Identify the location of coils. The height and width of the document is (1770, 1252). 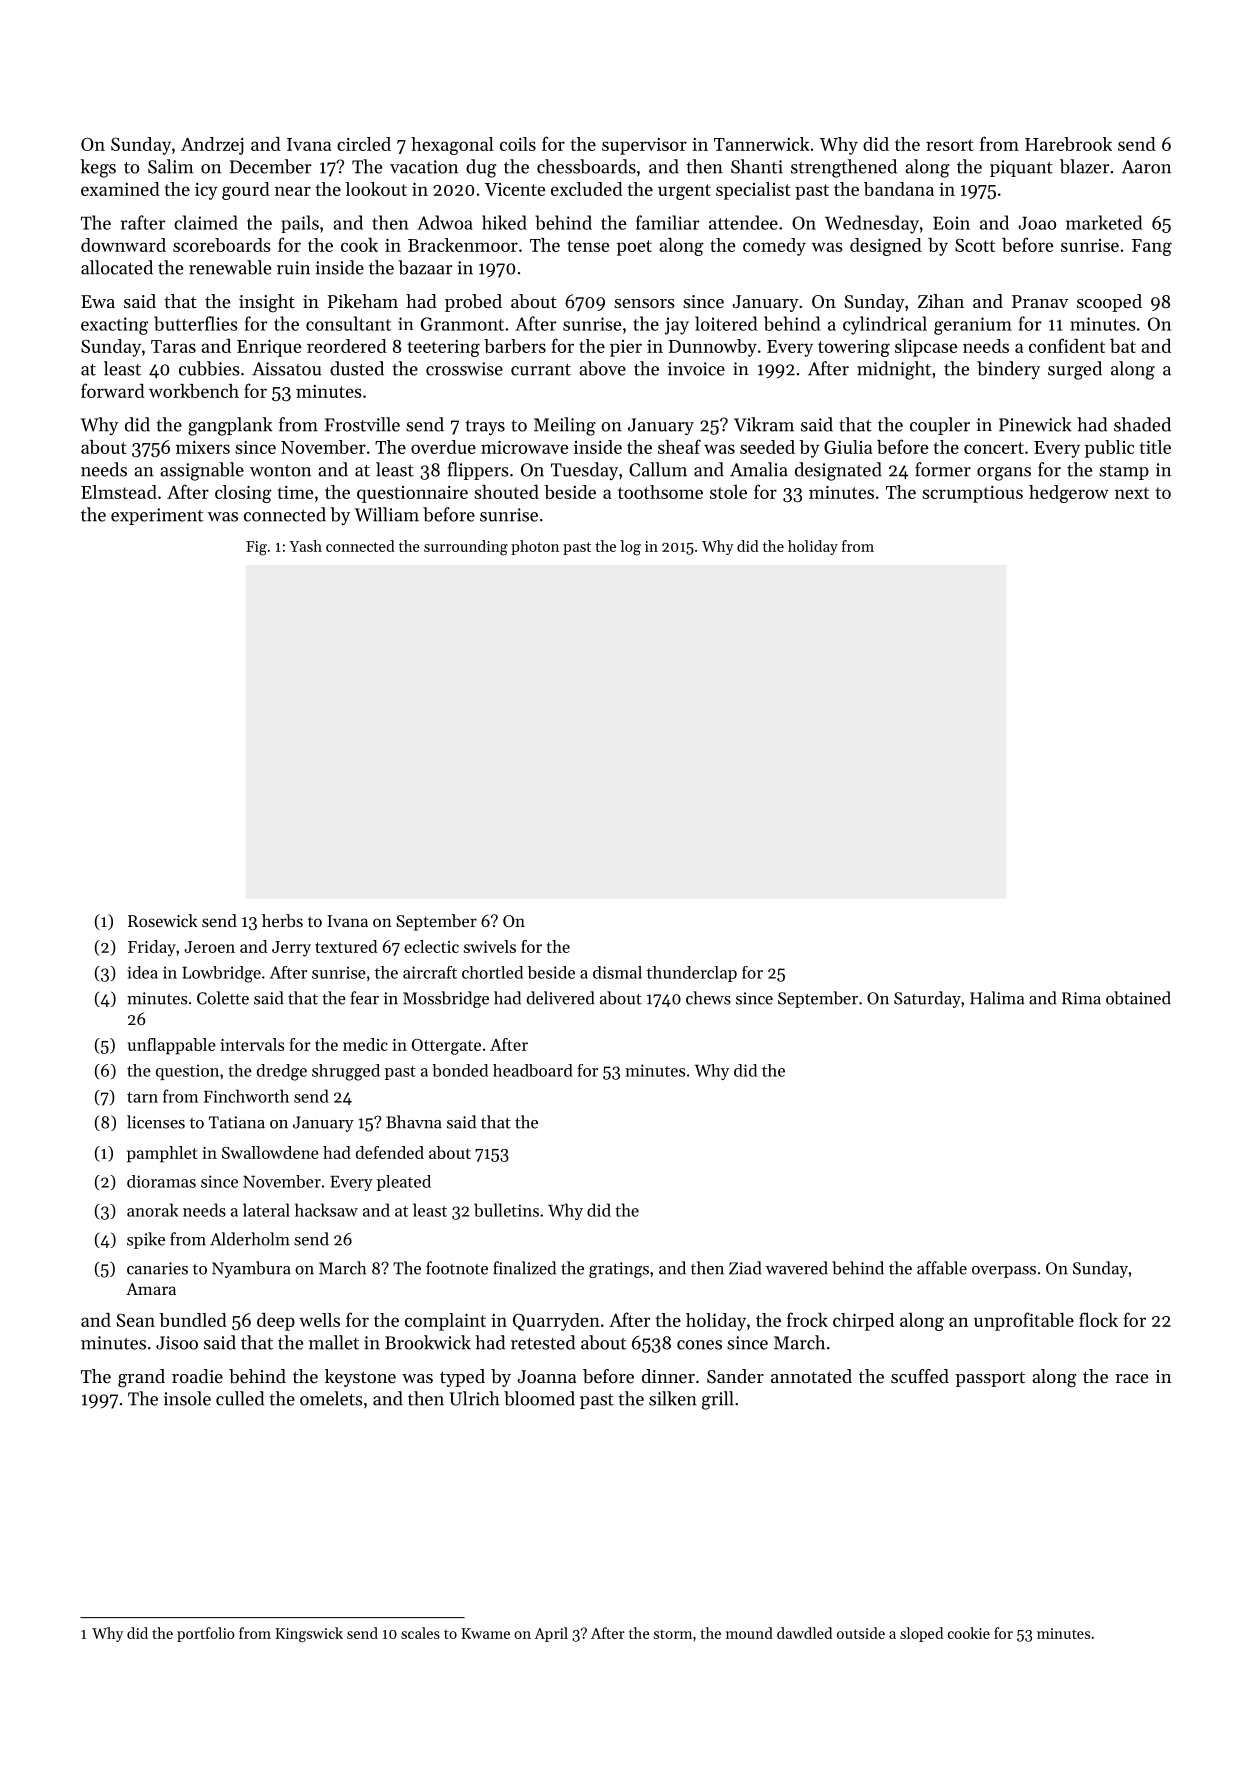
(518, 144).
